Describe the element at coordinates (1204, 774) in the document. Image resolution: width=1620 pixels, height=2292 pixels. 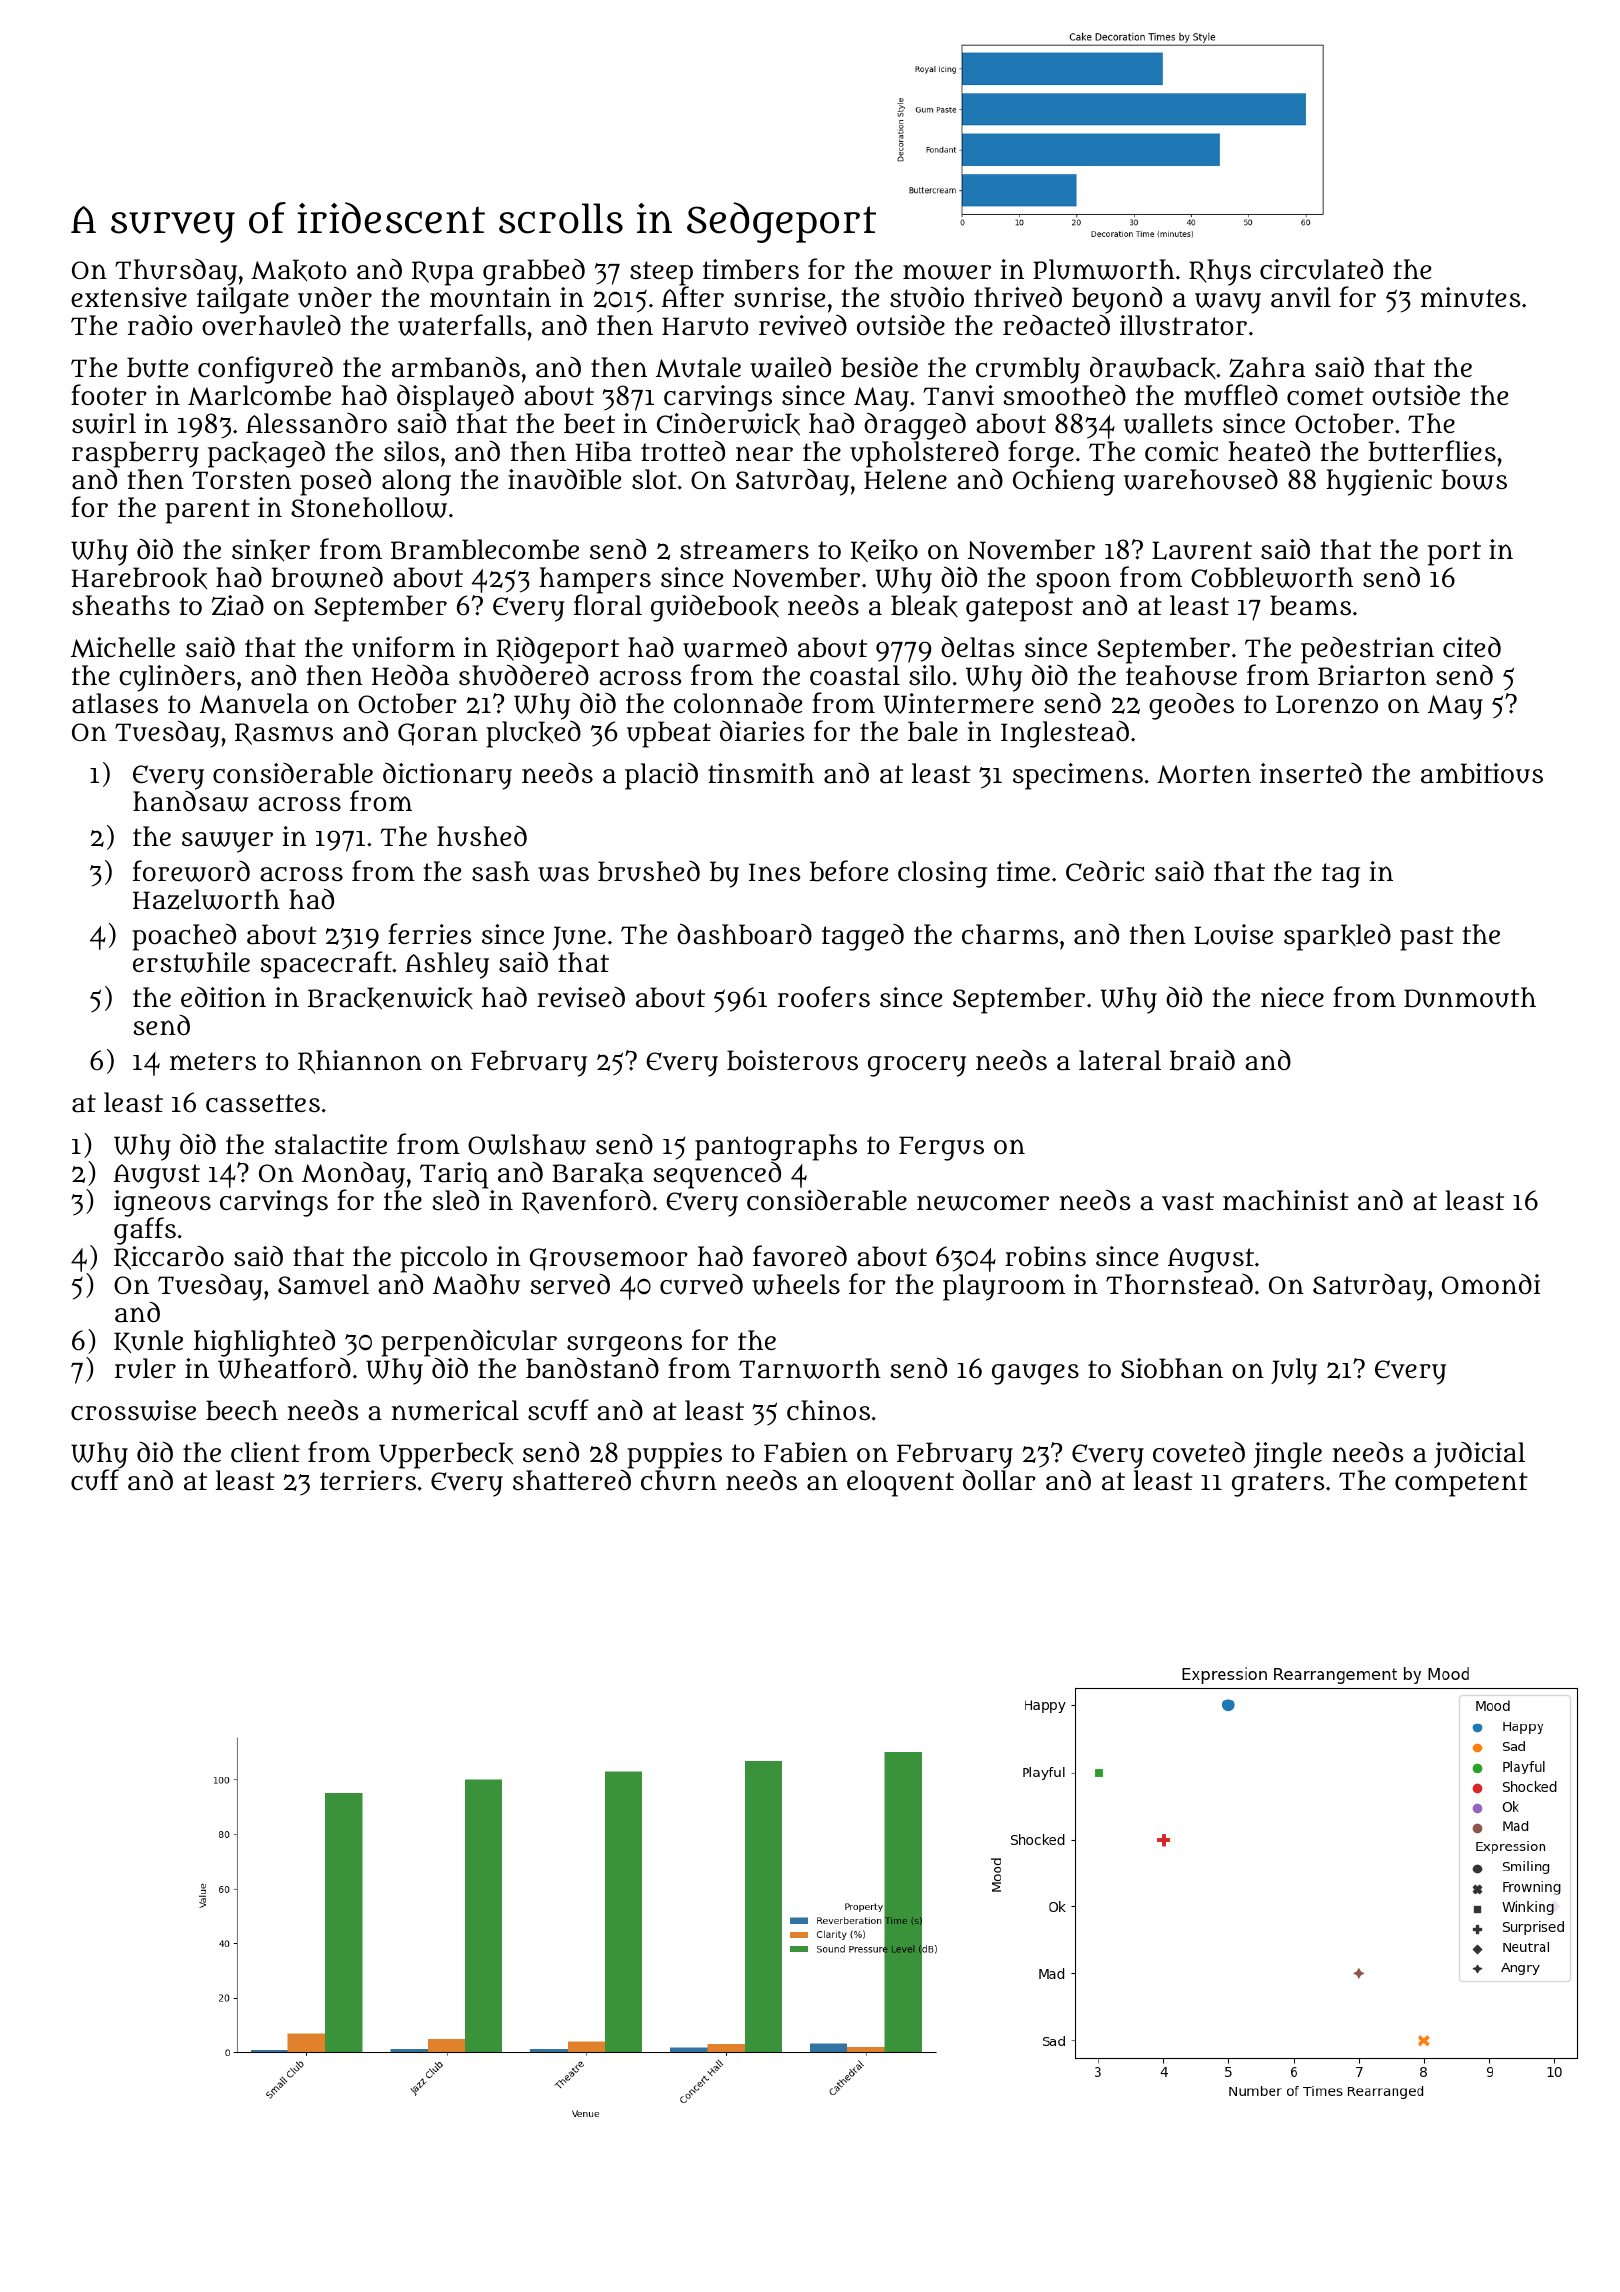
I see `Morten` at that location.
